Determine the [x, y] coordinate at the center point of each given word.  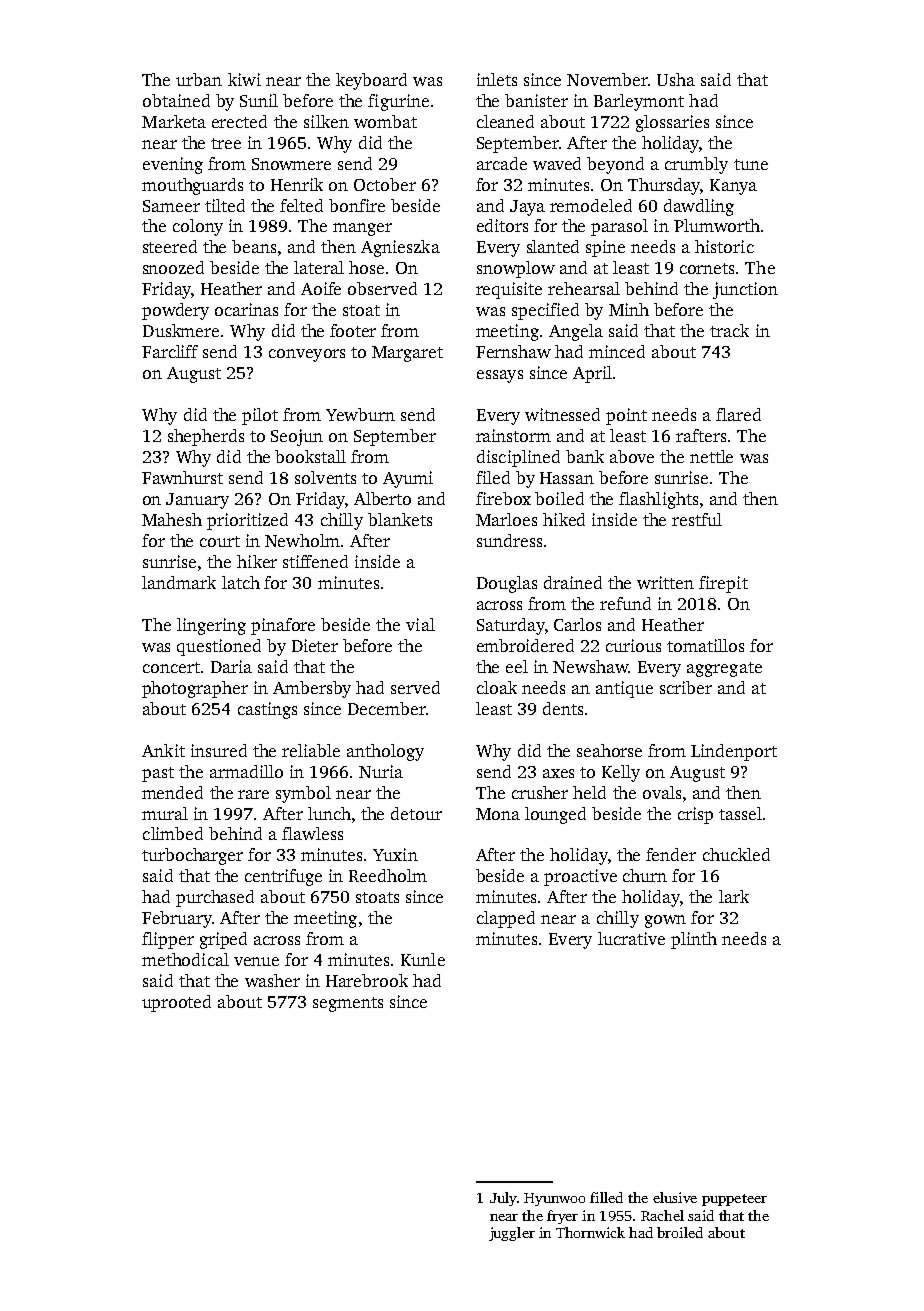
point [626, 416]
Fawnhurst [182, 477]
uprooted [176, 1003]
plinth [694, 940]
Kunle [423, 959]
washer [272, 980]
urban [199, 79]
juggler [512, 1234]
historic [724, 246]
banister [536, 100]
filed [493, 477]
